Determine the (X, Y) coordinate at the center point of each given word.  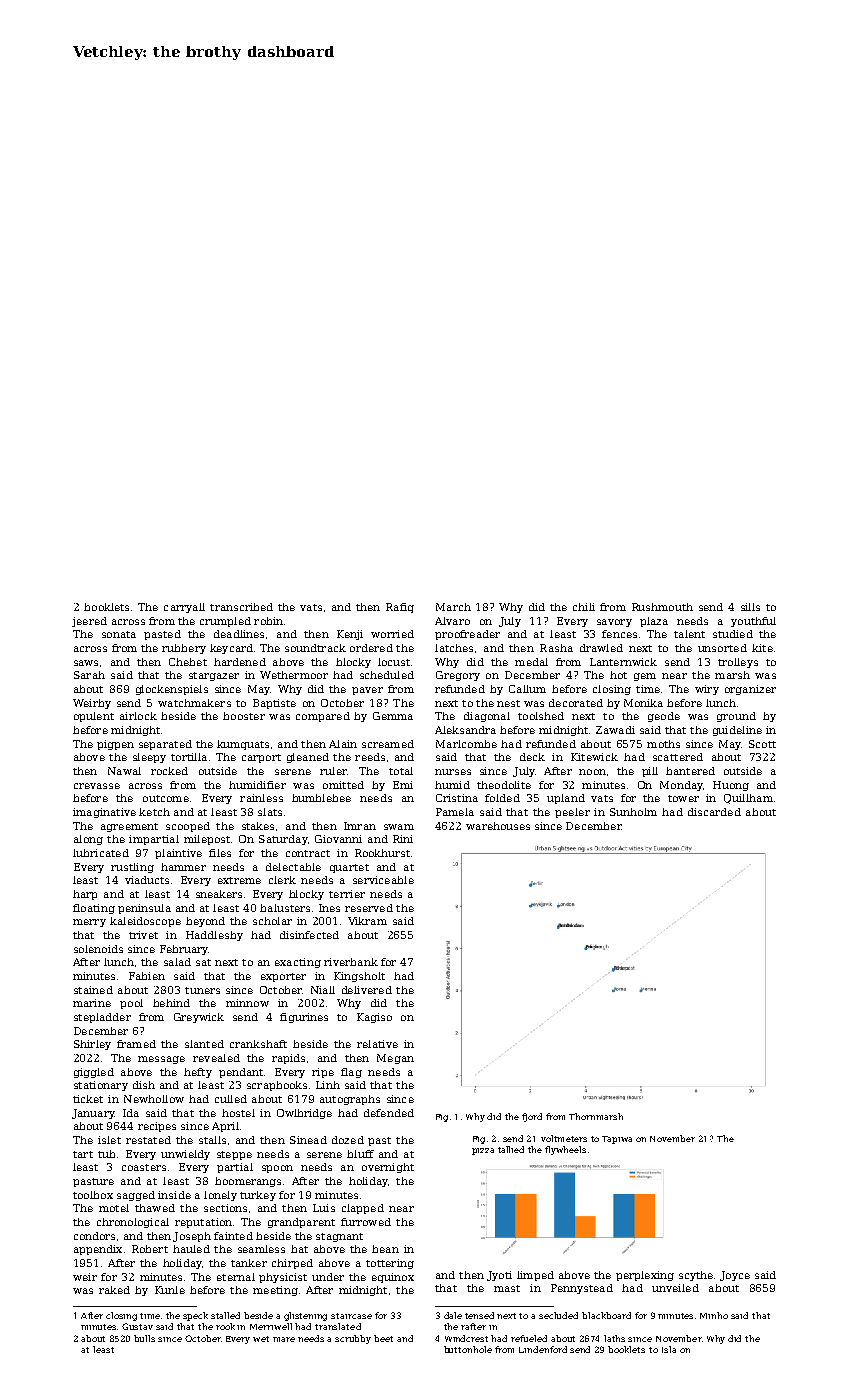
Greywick (199, 1018)
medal (531, 662)
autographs (350, 1100)
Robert (150, 1249)
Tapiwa (617, 1140)
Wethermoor (294, 675)
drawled (601, 648)
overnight (388, 1168)
